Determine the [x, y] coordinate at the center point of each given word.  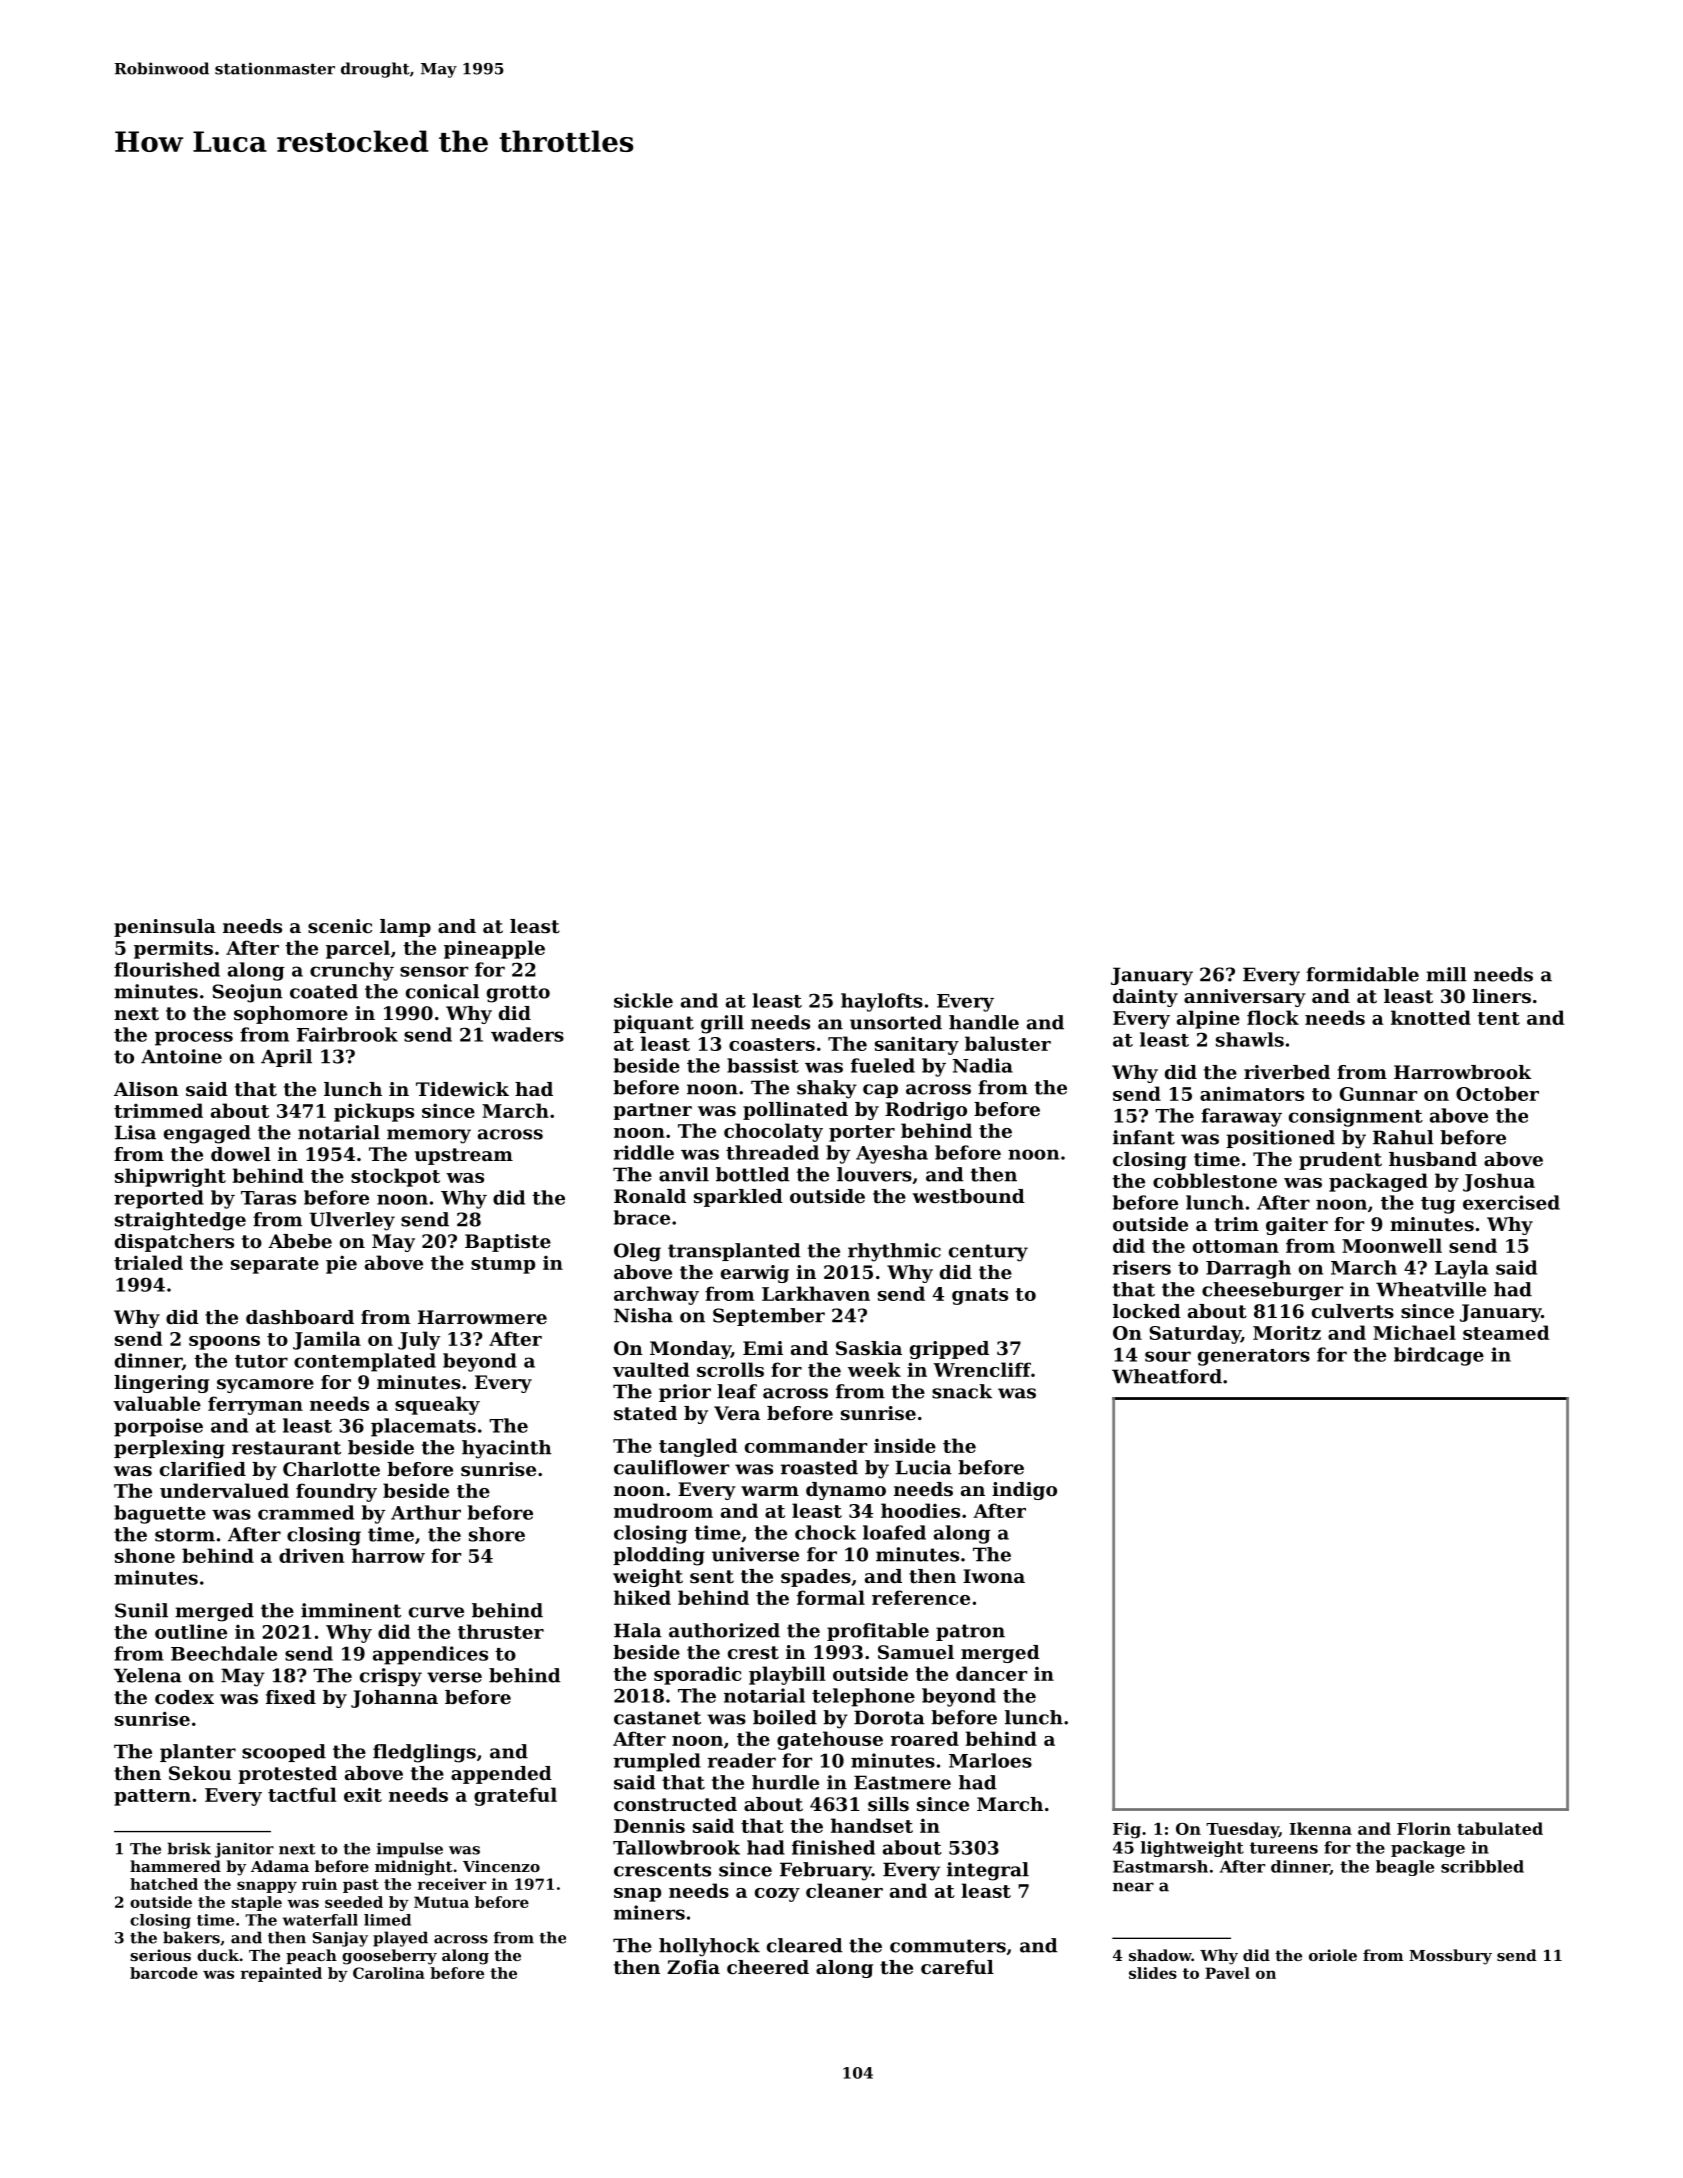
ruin [319, 1884]
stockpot [395, 1177]
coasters [772, 1044]
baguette [160, 1514]
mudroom [663, 1510]
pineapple [494, 949]
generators [1254, 1357]
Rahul [1403, 1137]
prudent [1340, 1161]
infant [1144, 1137]
